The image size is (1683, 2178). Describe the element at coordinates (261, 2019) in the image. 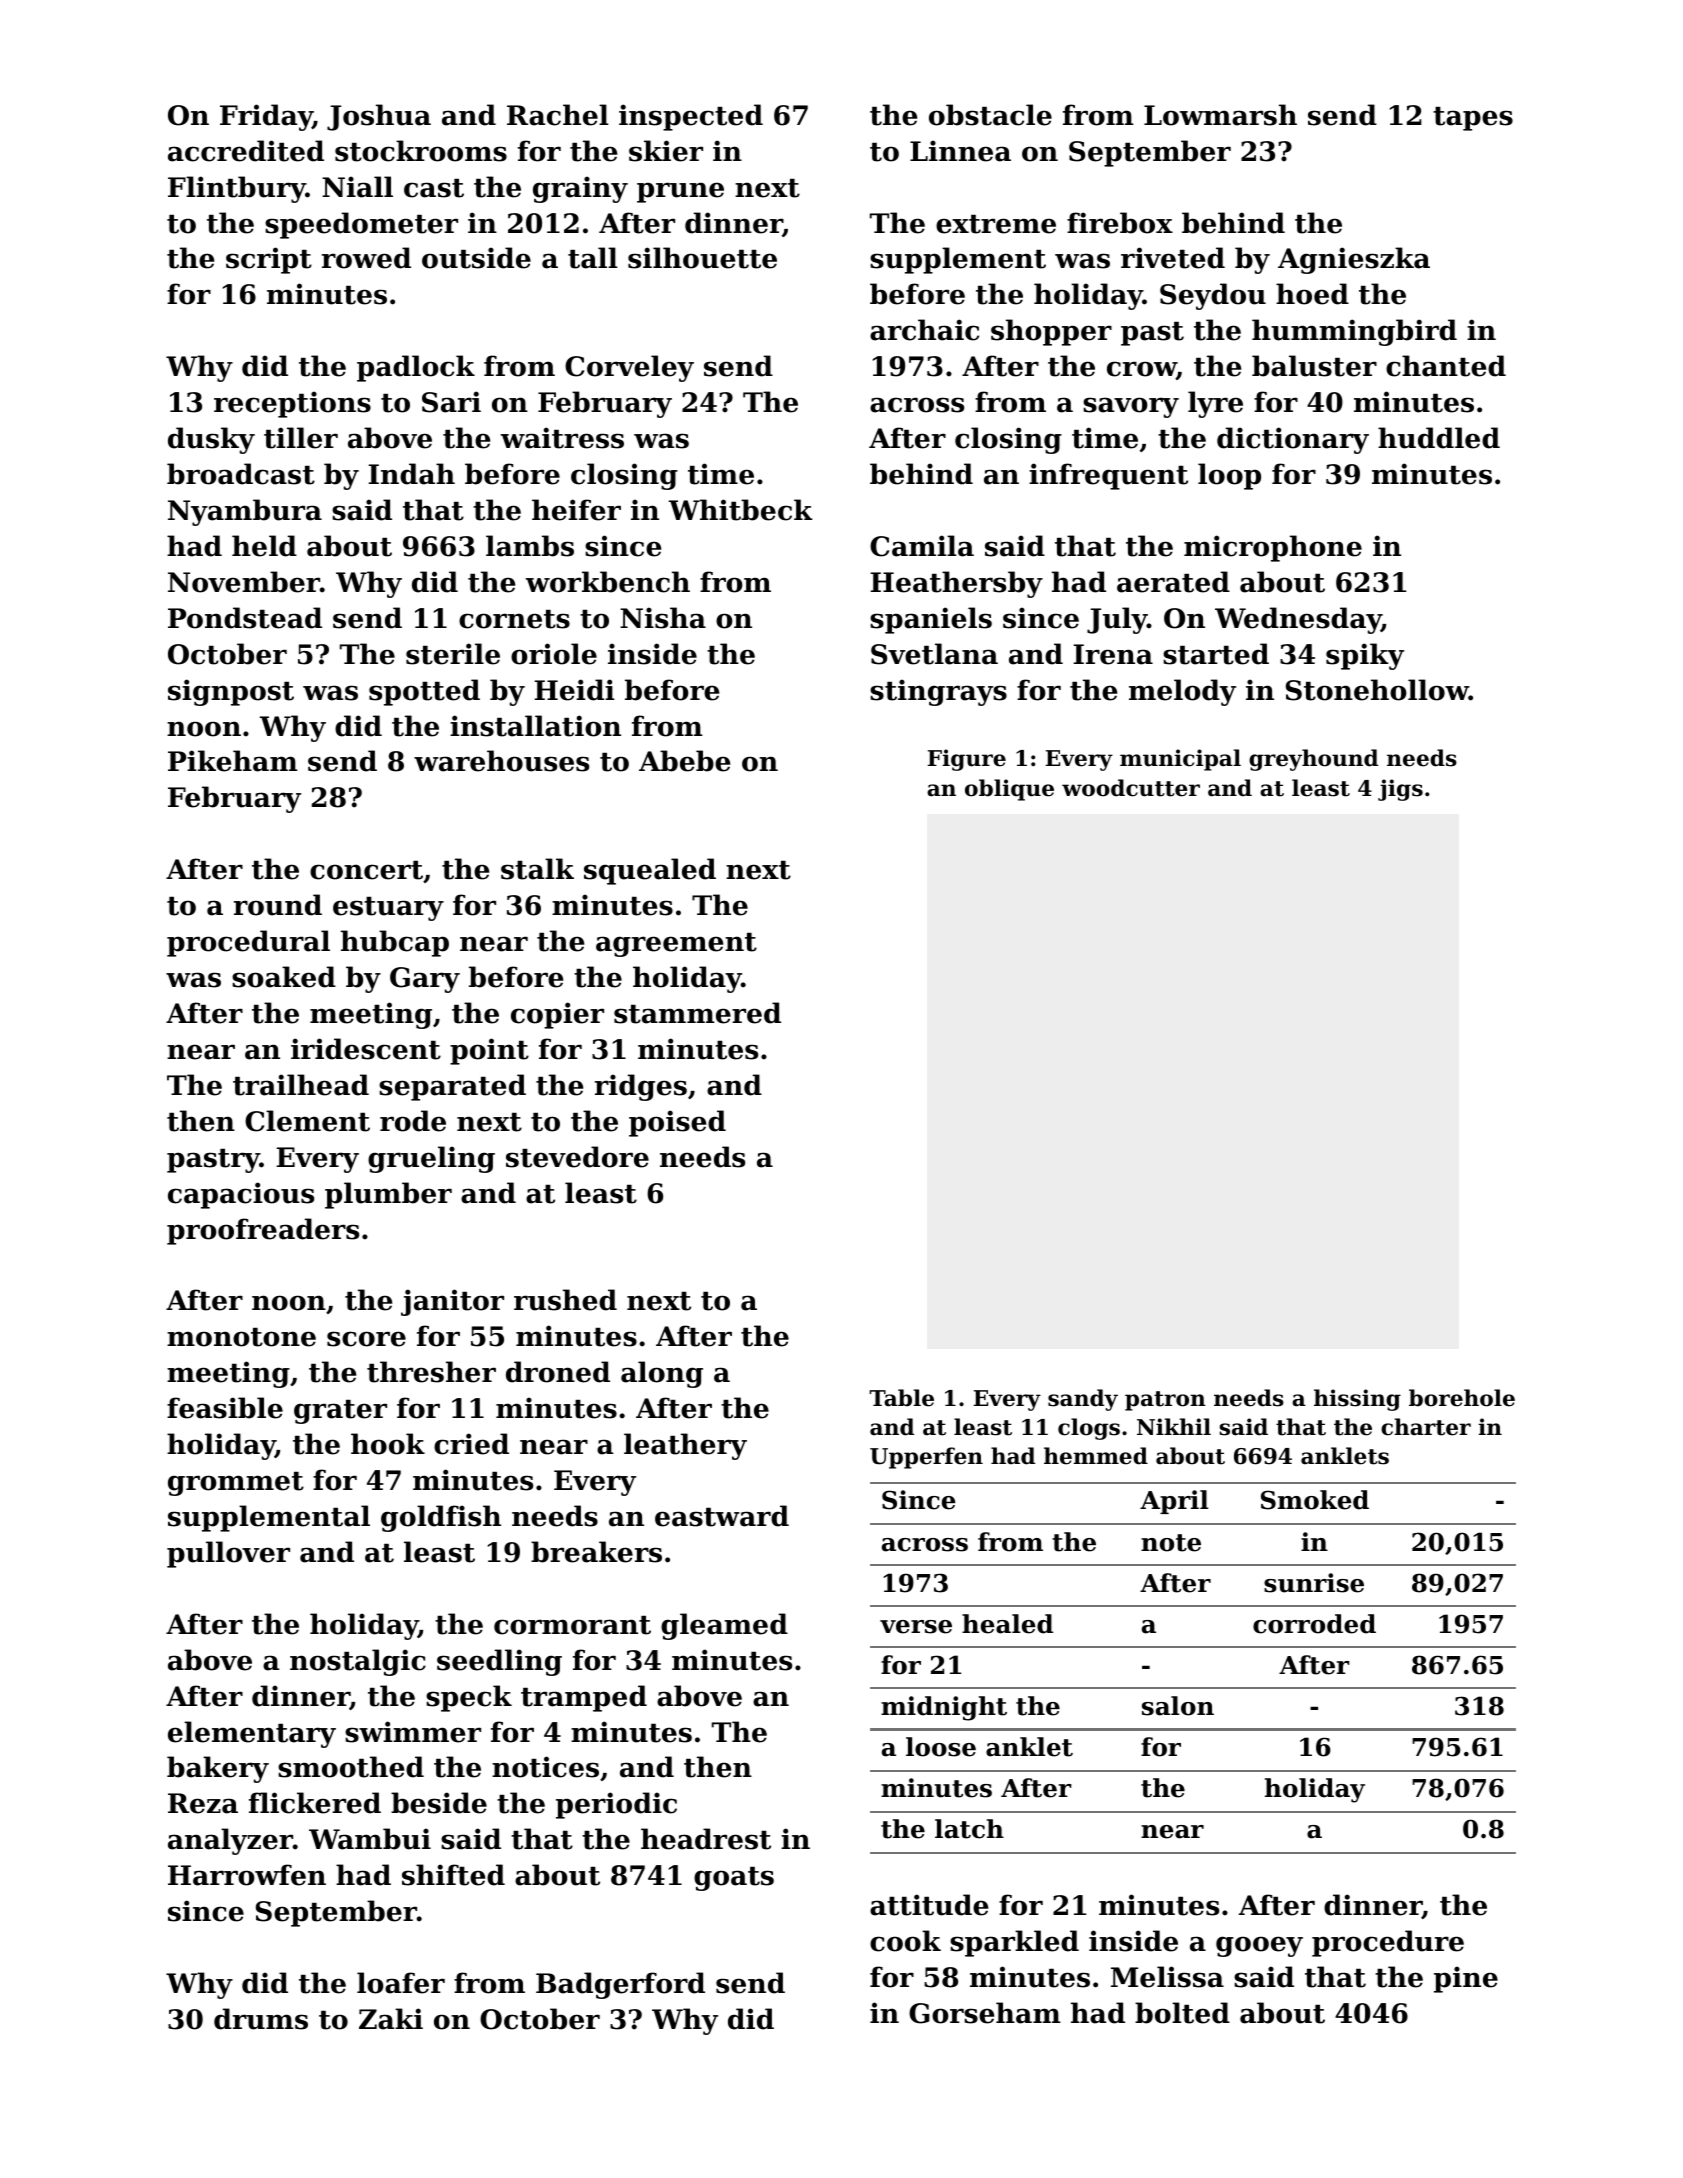

I see `drums` at that location.
